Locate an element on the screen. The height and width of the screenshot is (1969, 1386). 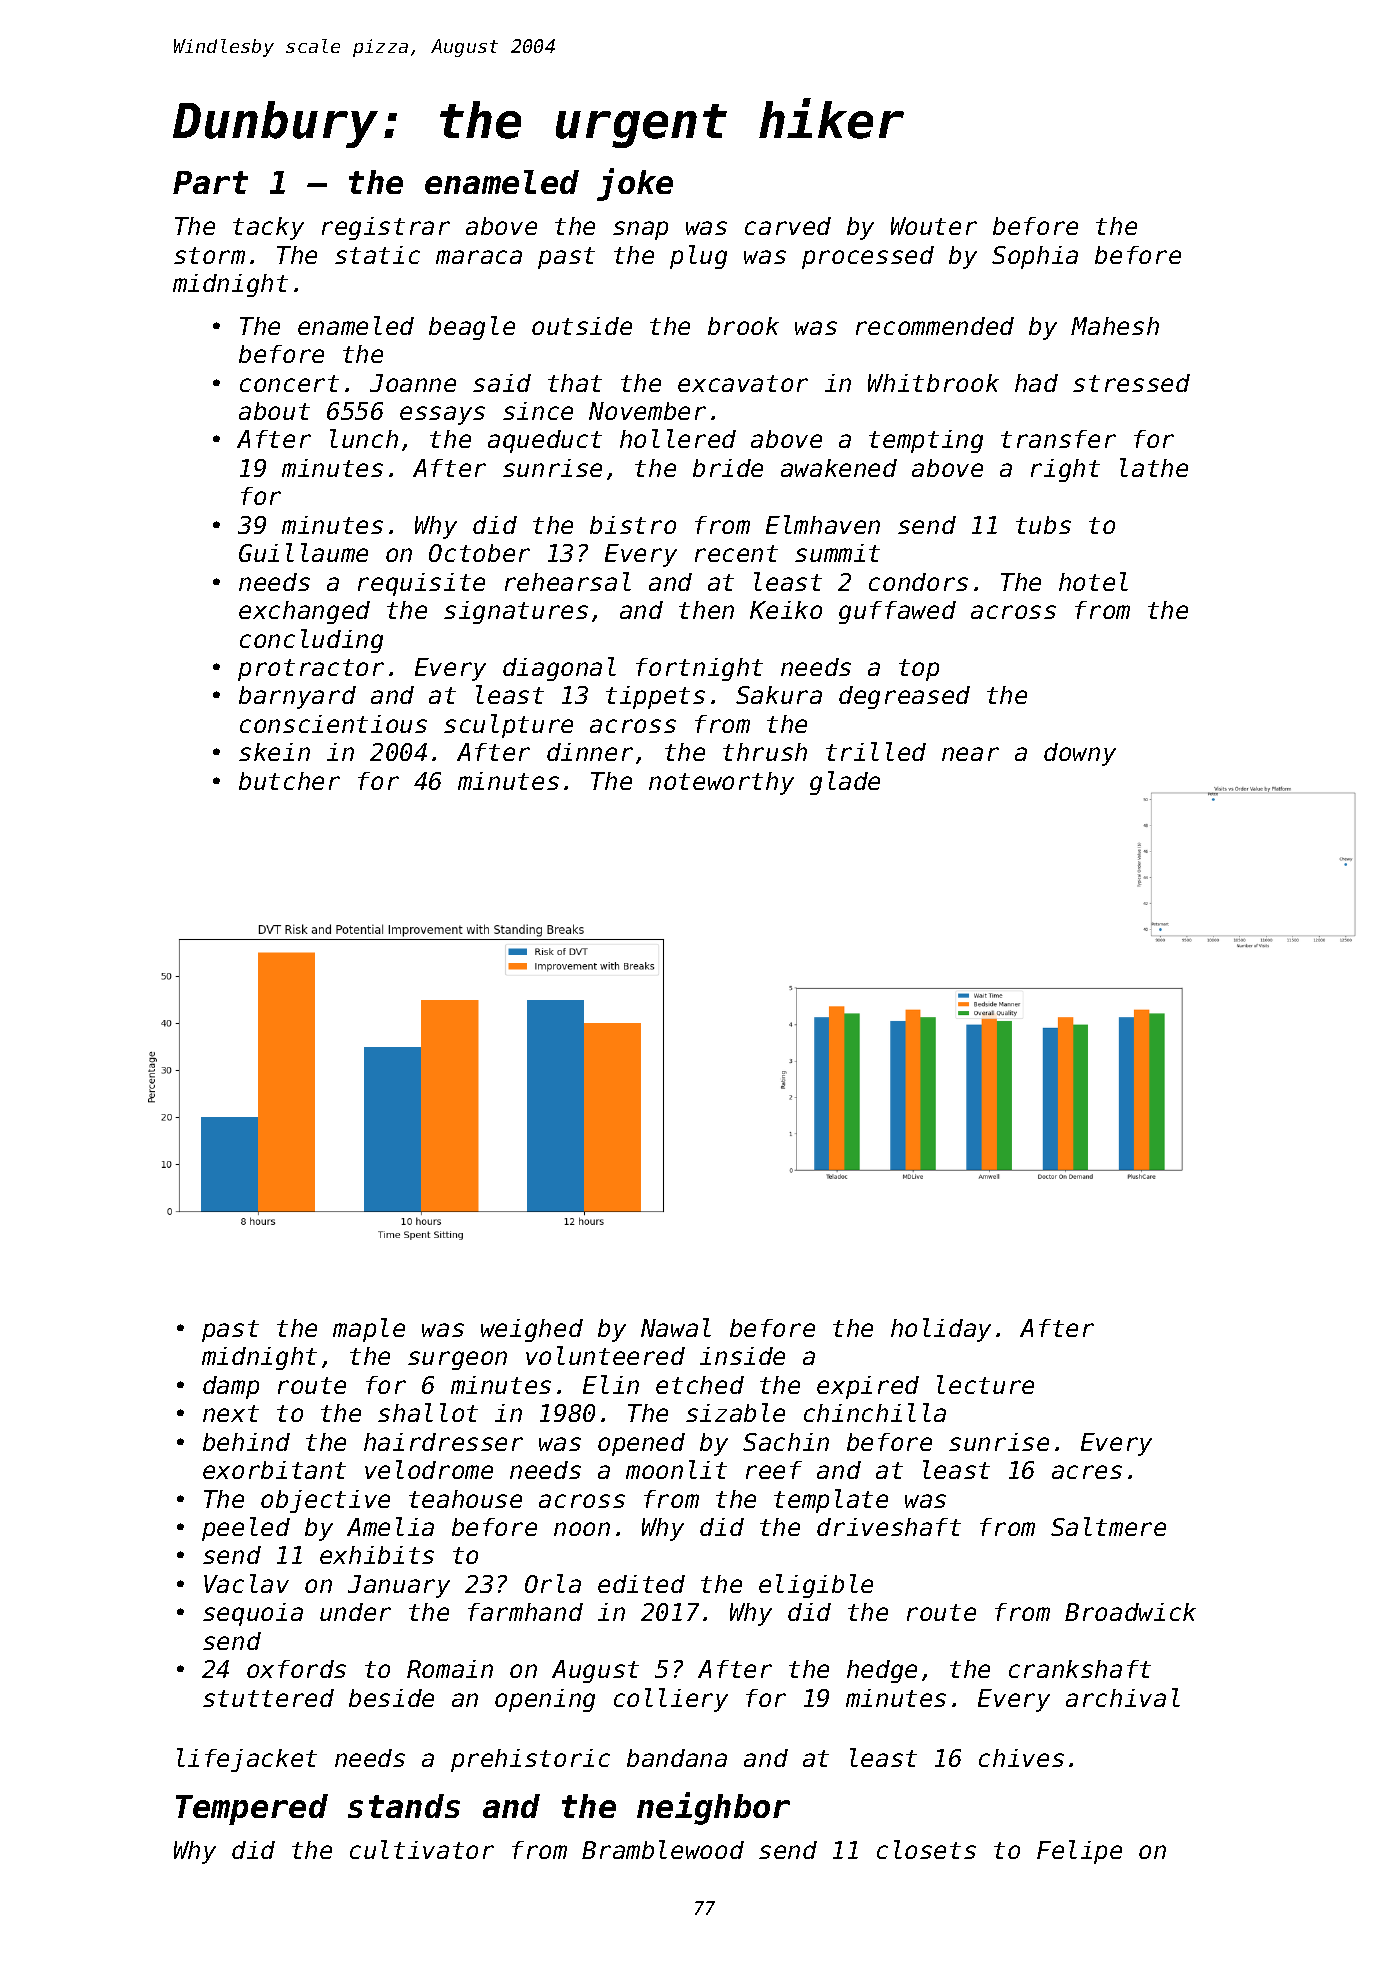
Mahesh is located at coordinates (1115, 326).
